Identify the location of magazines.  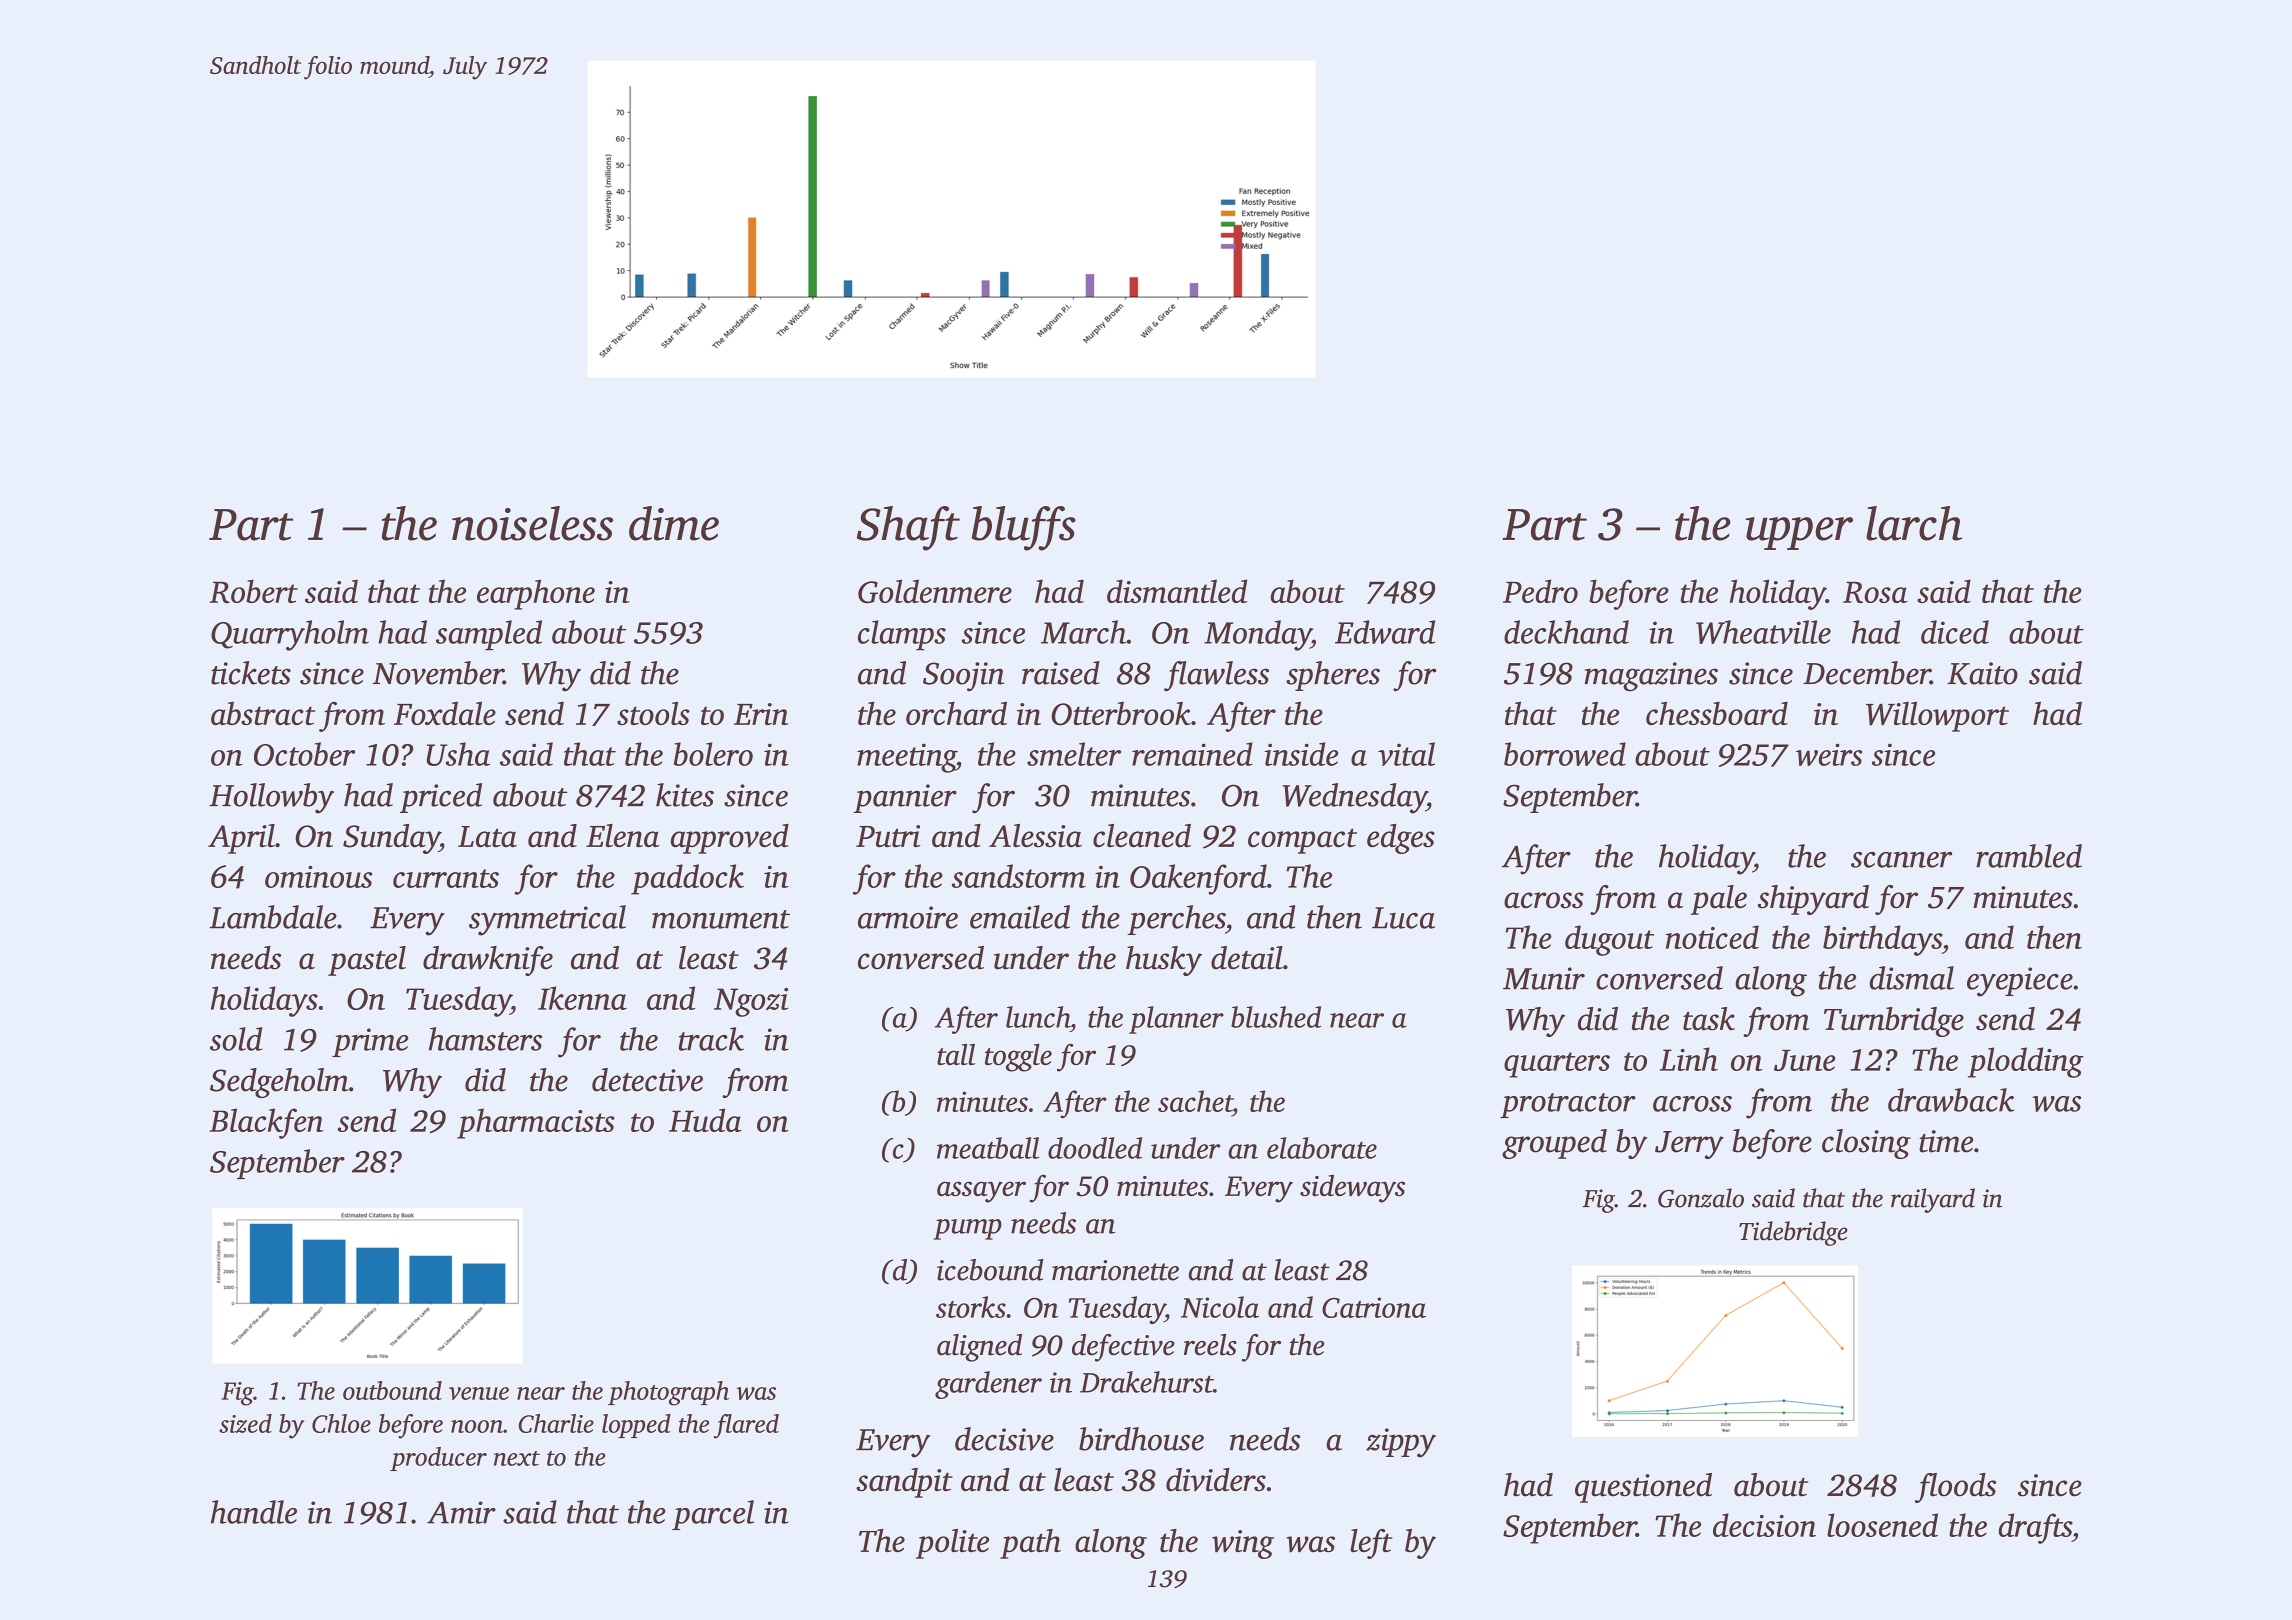
(1651, 677).
